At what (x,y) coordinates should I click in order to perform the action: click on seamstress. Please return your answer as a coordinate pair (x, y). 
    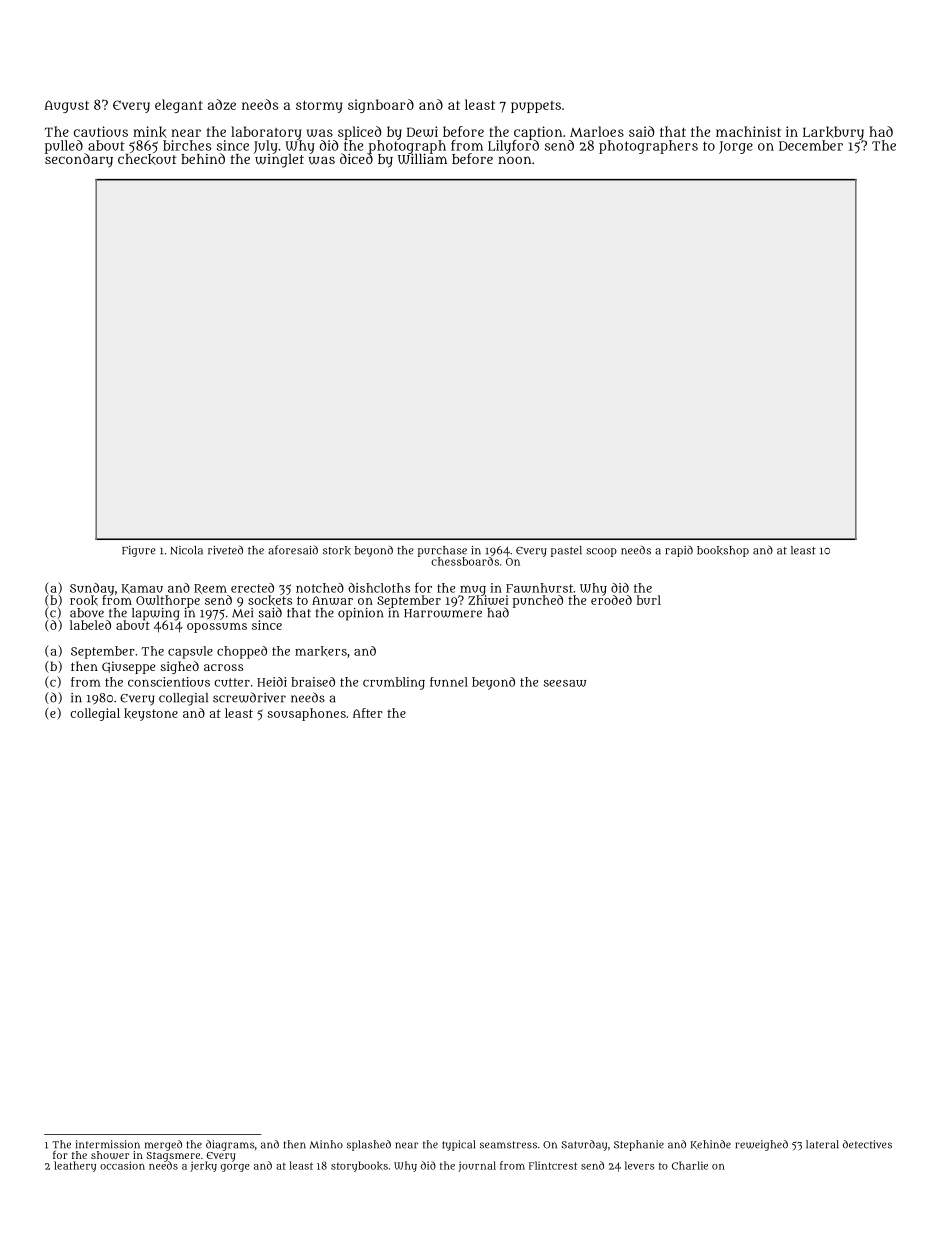
    Looking at the image, I should click on (508, 1145).
